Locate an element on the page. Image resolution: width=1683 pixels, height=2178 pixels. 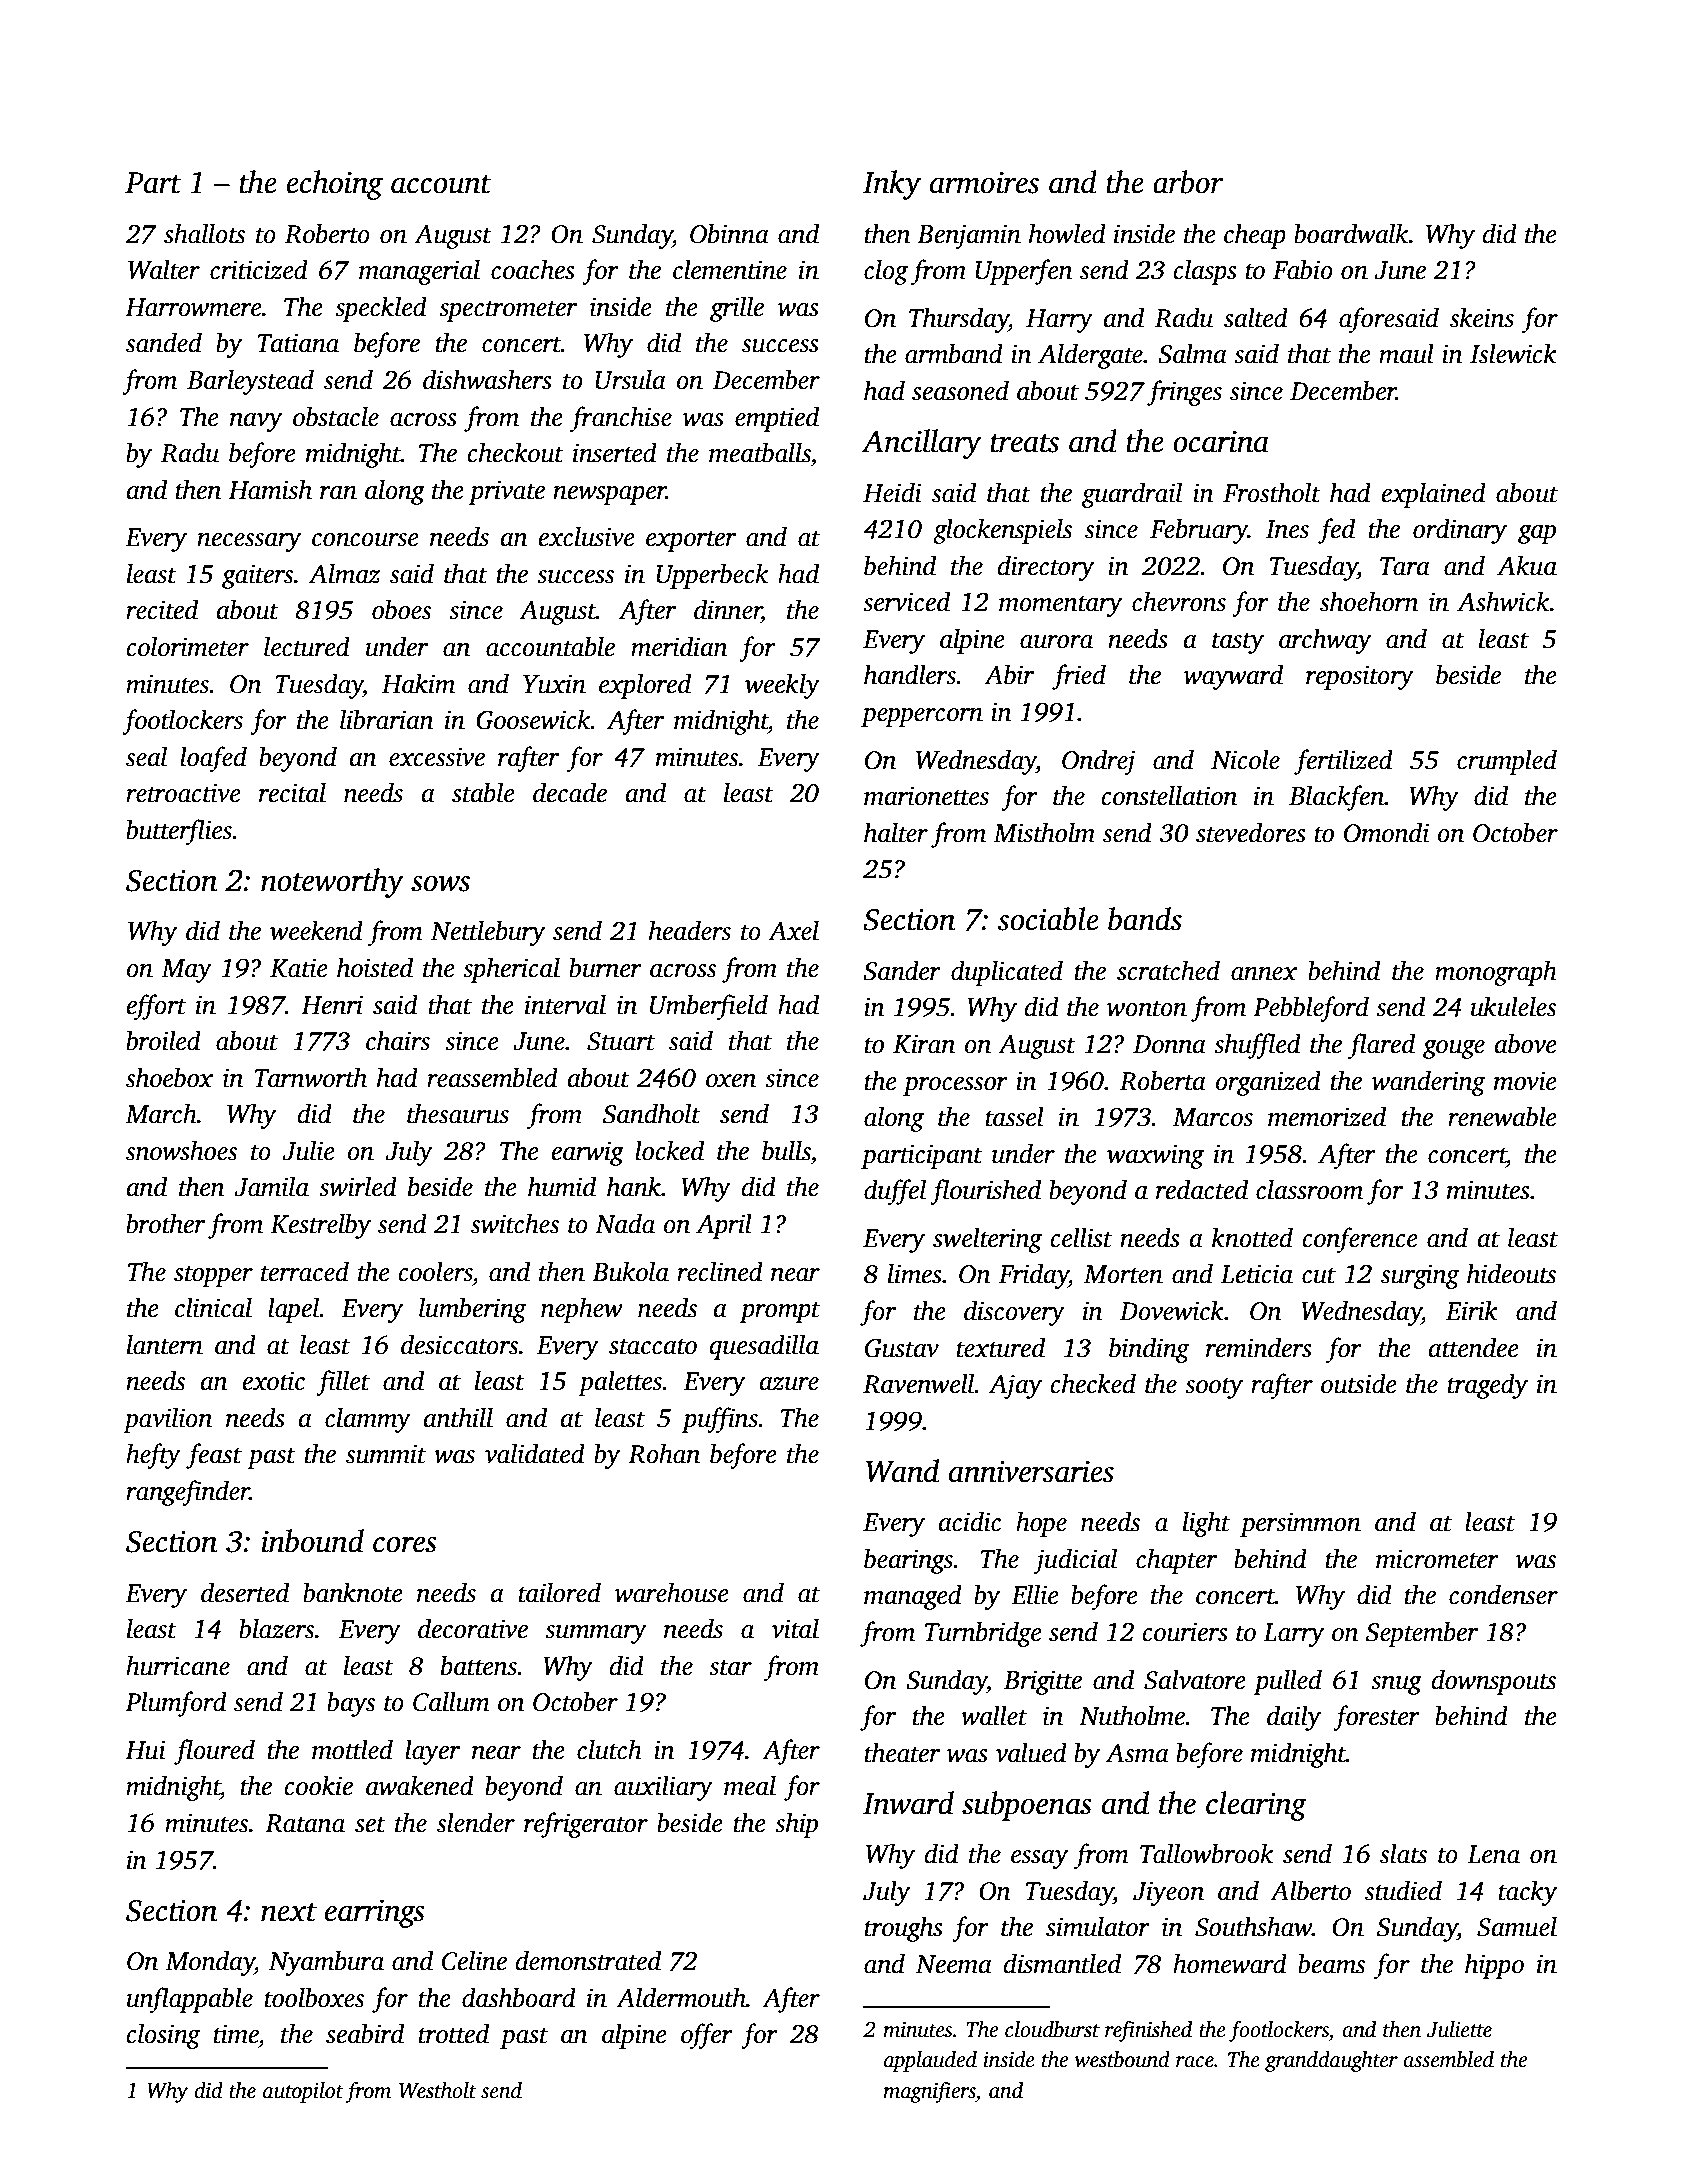
essay is located at coordinates (1039, 1859).
